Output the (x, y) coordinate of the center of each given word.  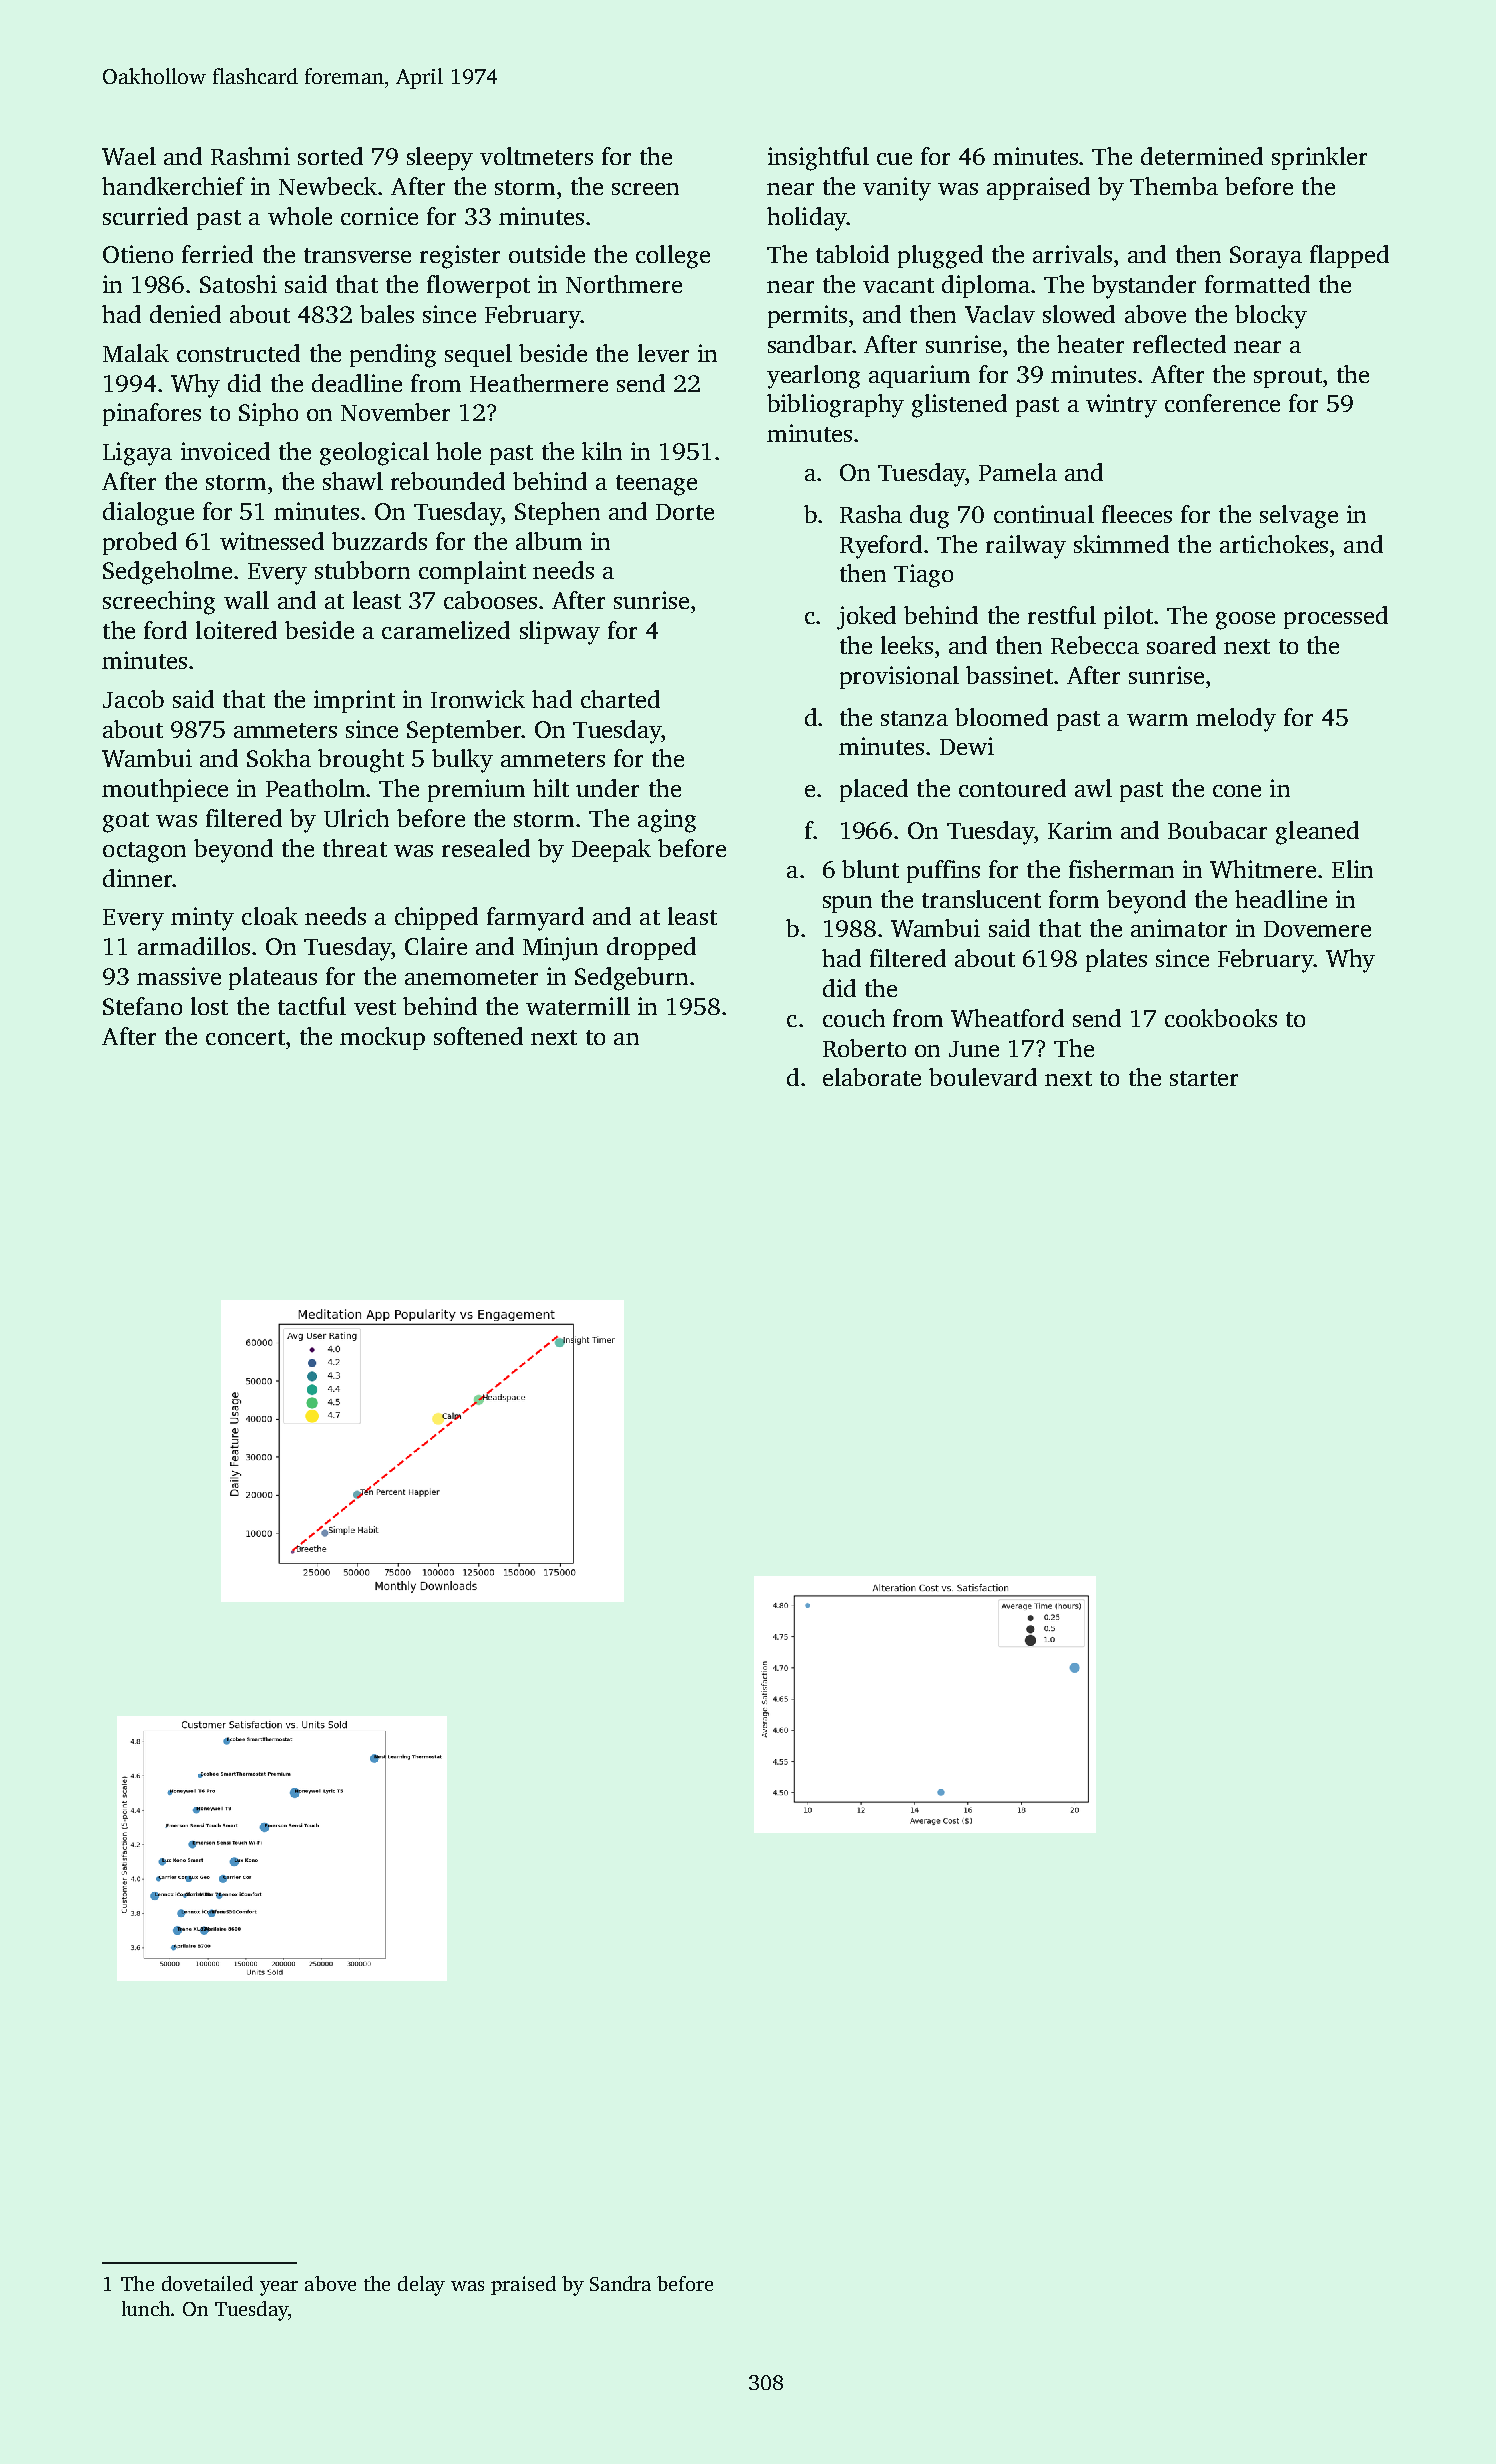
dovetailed (207, 2283)
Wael (129, 156)
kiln (602, 451)
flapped (1349, 256)
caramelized (446, 630)
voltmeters (536, 156)
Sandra (620, 2283)
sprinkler (1319, 158)
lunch (146, 2308)
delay (421, 2286)
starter (1204, 1078)
